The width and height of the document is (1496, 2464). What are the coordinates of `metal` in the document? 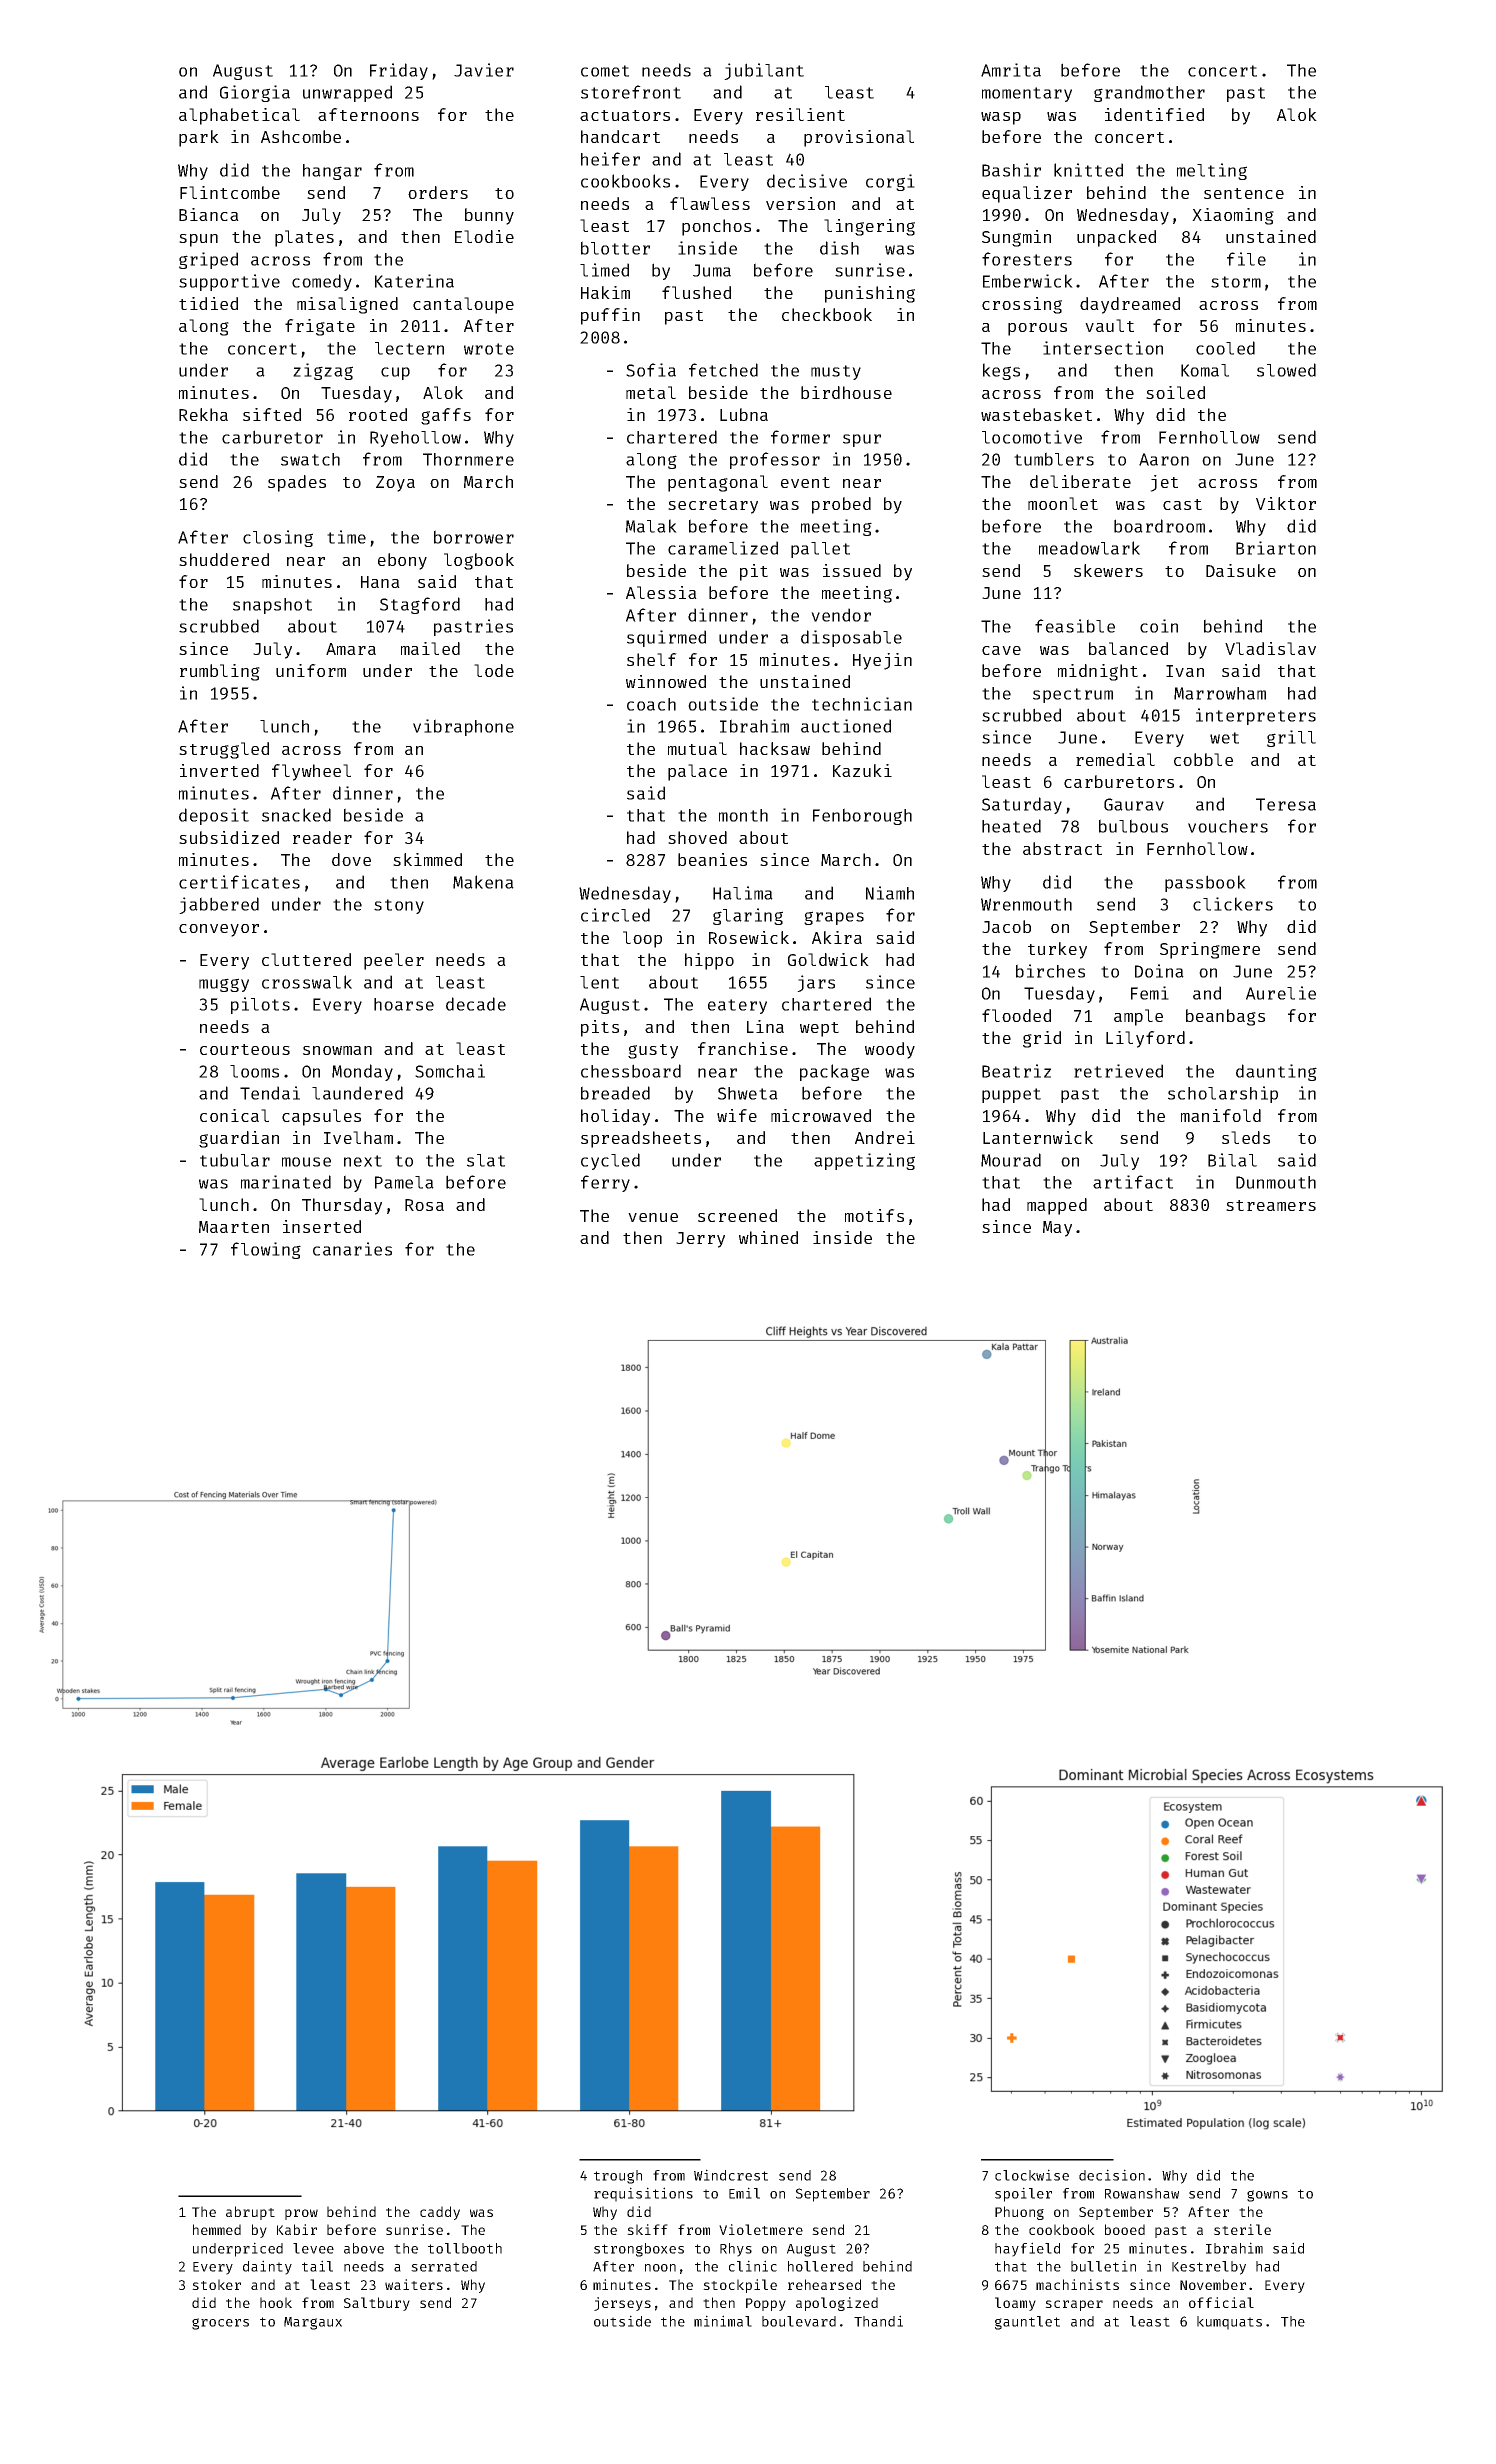 It's located at (651, 392).
